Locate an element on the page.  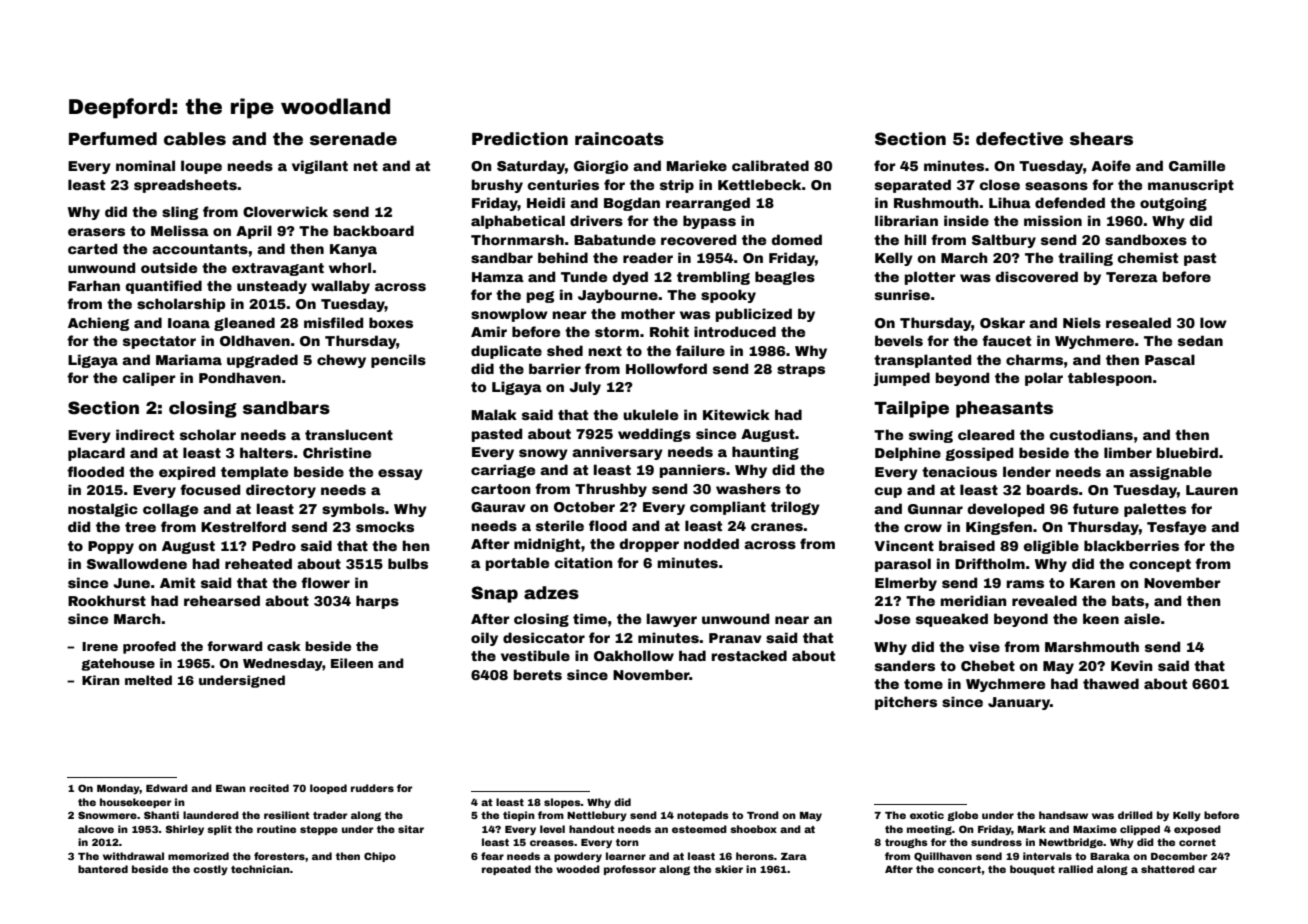
caliper is located at coordinates (149, 379).
